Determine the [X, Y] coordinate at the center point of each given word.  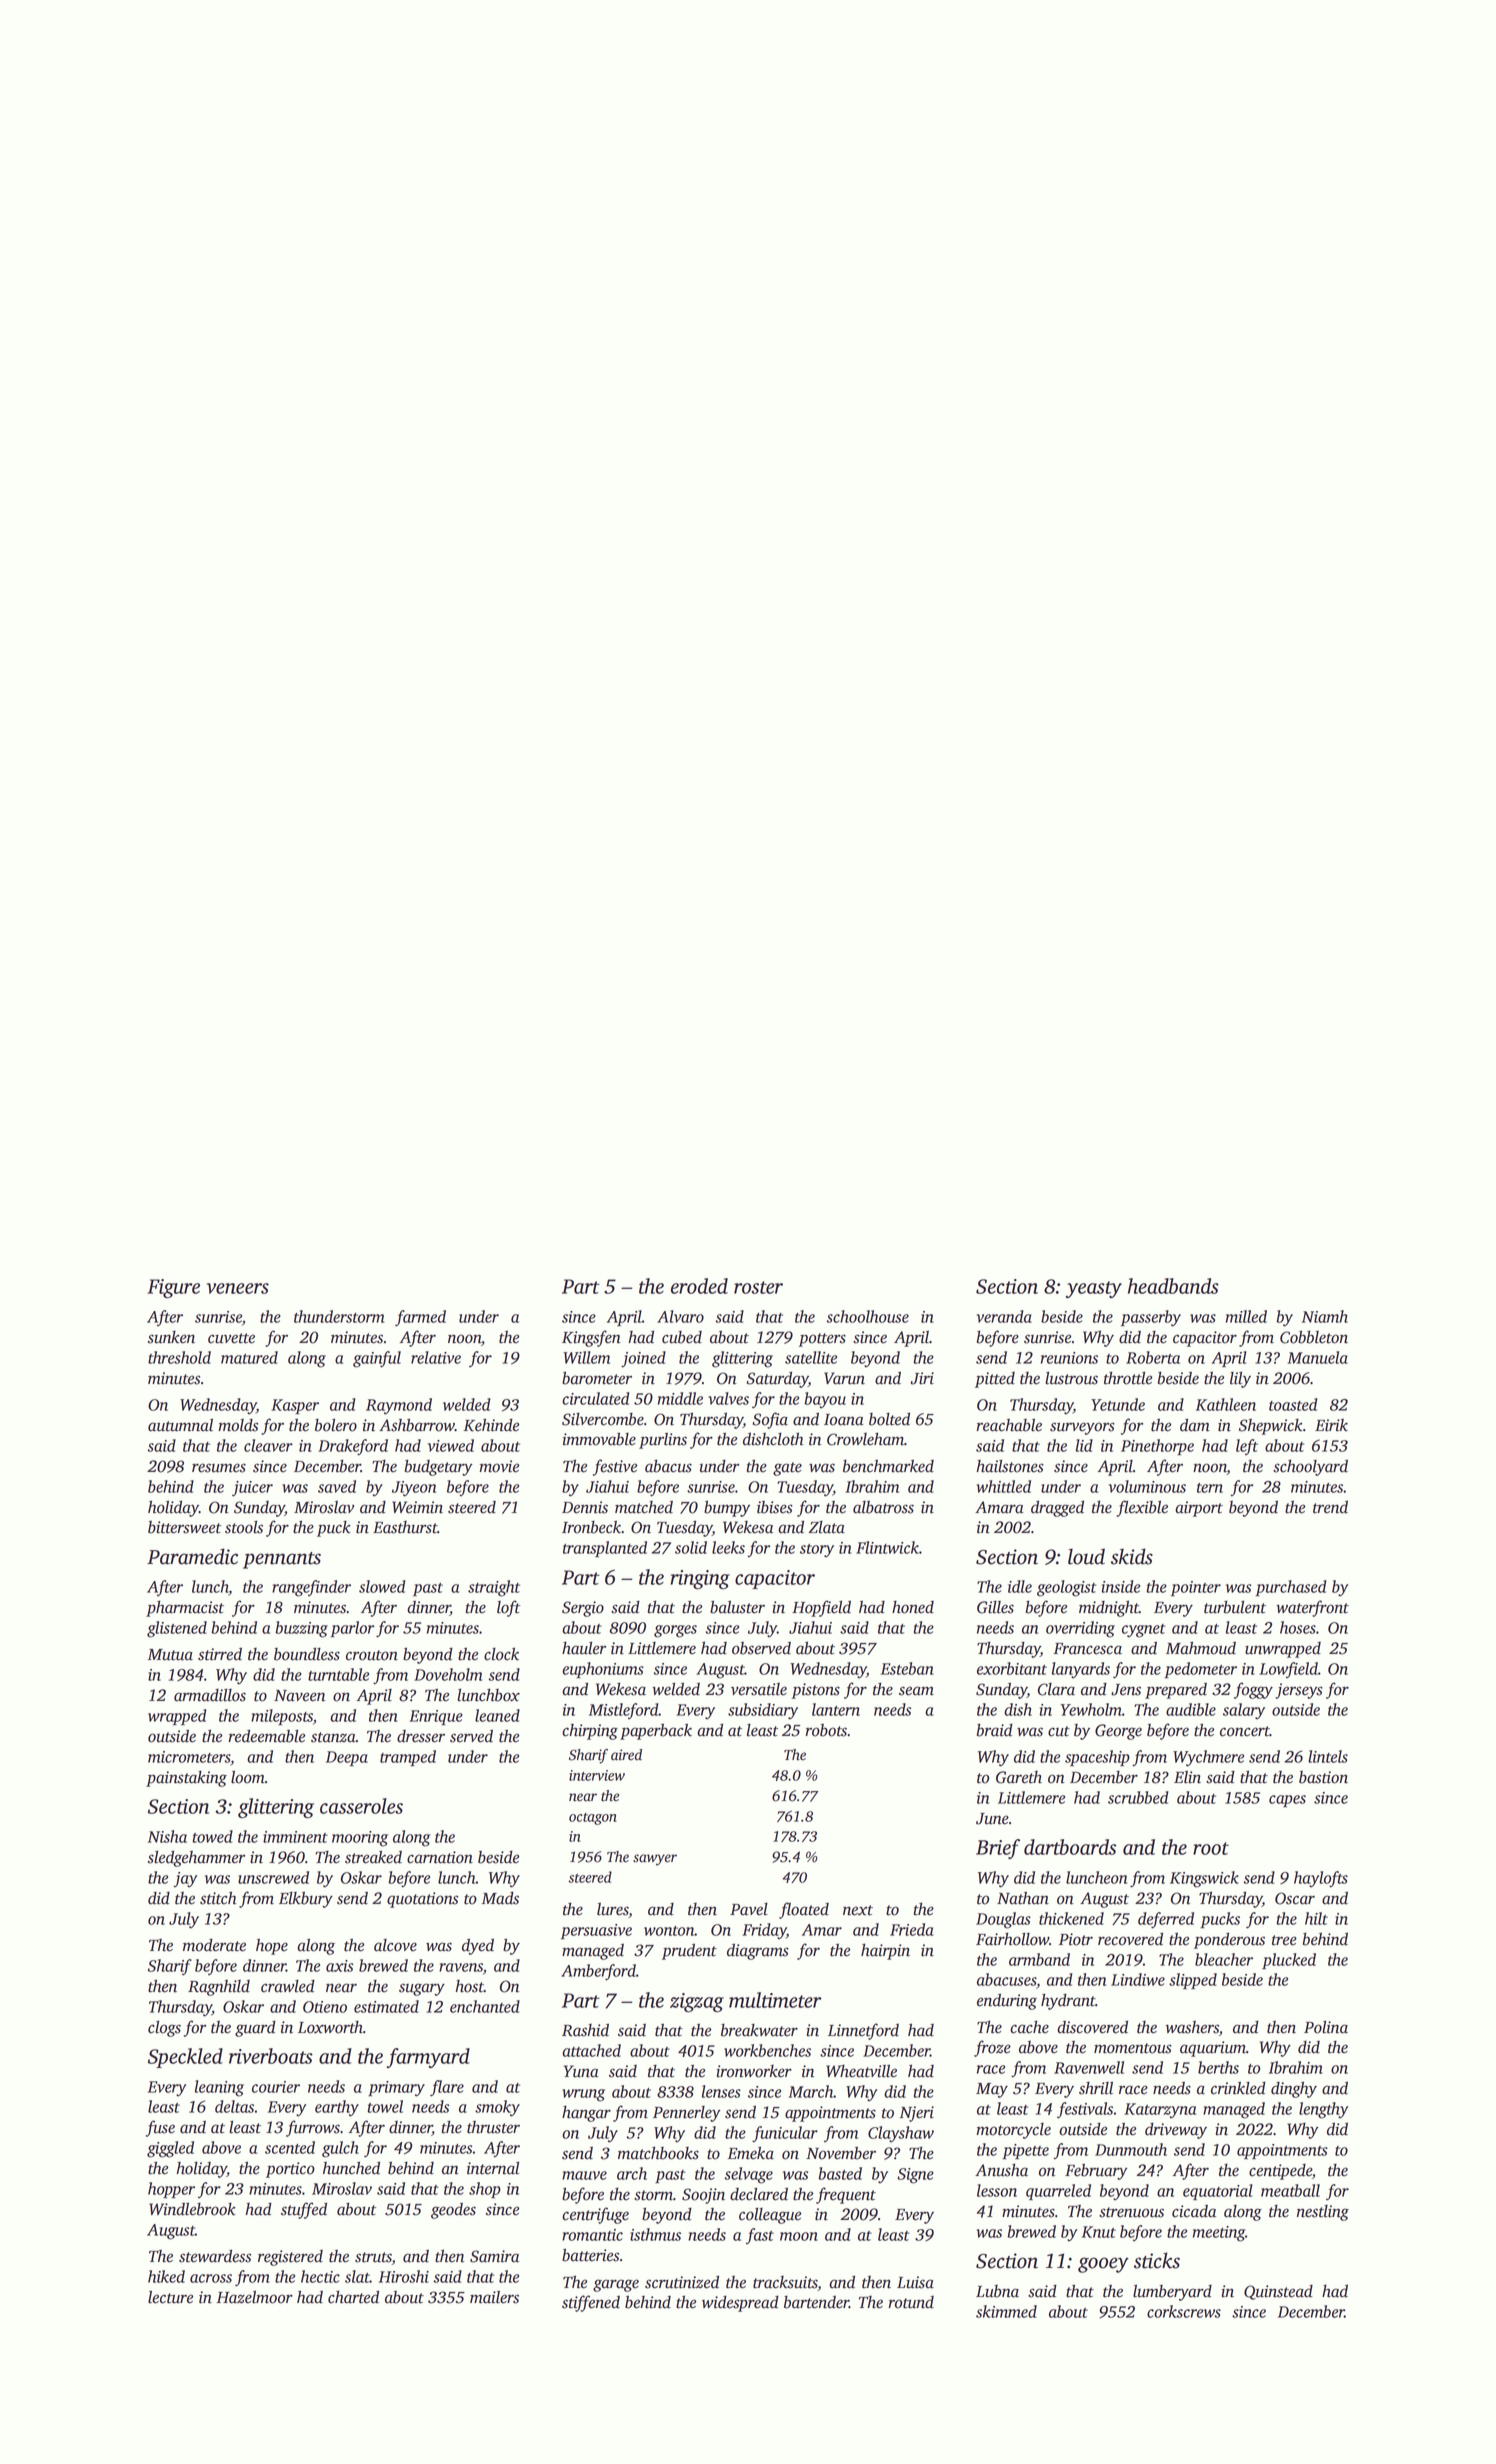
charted [353, 2297]
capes [1287, 1801]
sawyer [655, 1860]
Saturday [777, 1379]
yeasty [1094, 1289]
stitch [218, 1898]
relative [436, 1357]
